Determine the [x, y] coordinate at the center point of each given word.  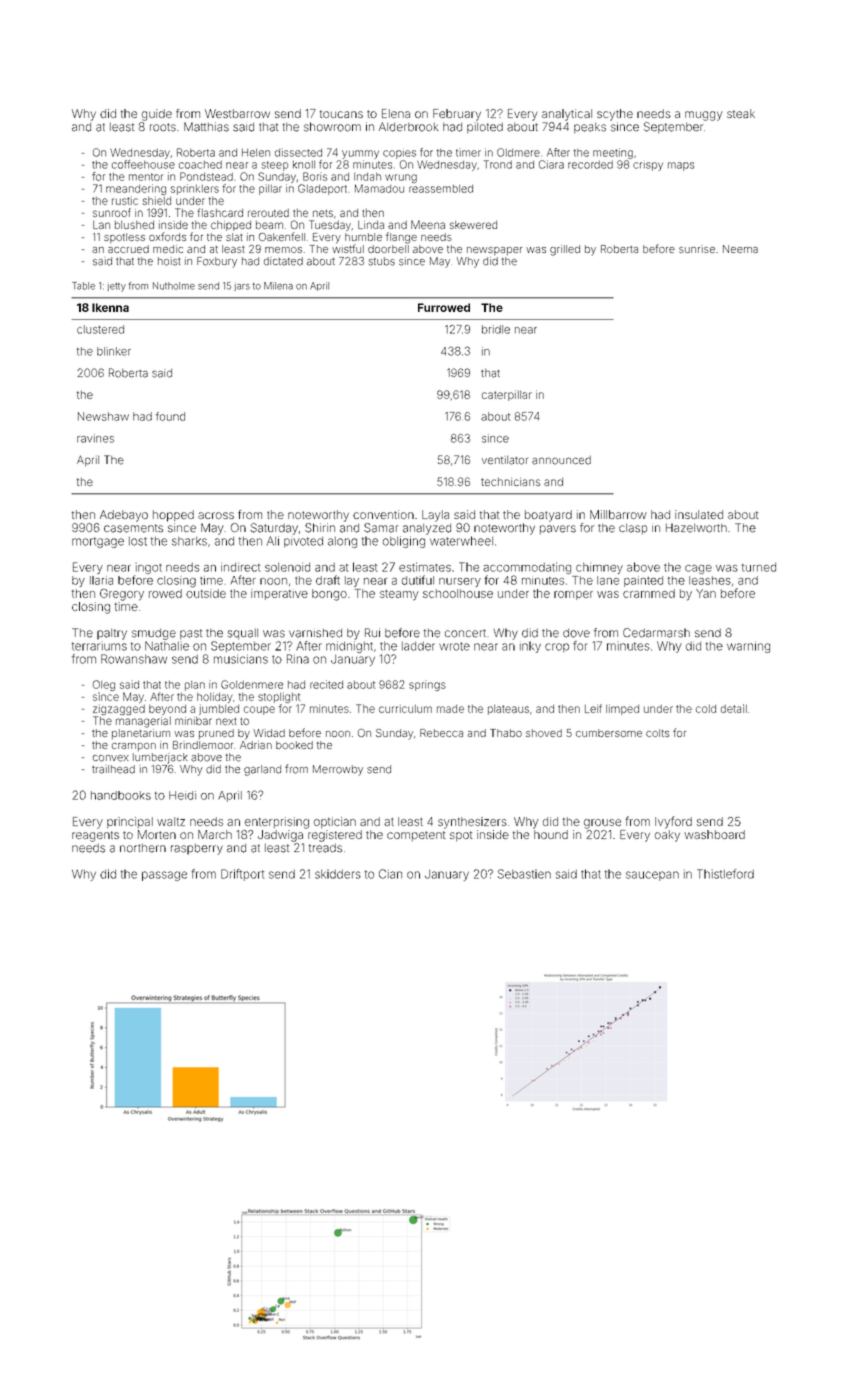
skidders [338, 874]
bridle [496, 329]
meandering [136, 189]
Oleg [104, 685]
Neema [740, 249]
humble [363, 237]
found [170, 416]
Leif [593, 708]
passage [164, 876]
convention [383, 514]
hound [551, 834]
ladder [418, 646]
